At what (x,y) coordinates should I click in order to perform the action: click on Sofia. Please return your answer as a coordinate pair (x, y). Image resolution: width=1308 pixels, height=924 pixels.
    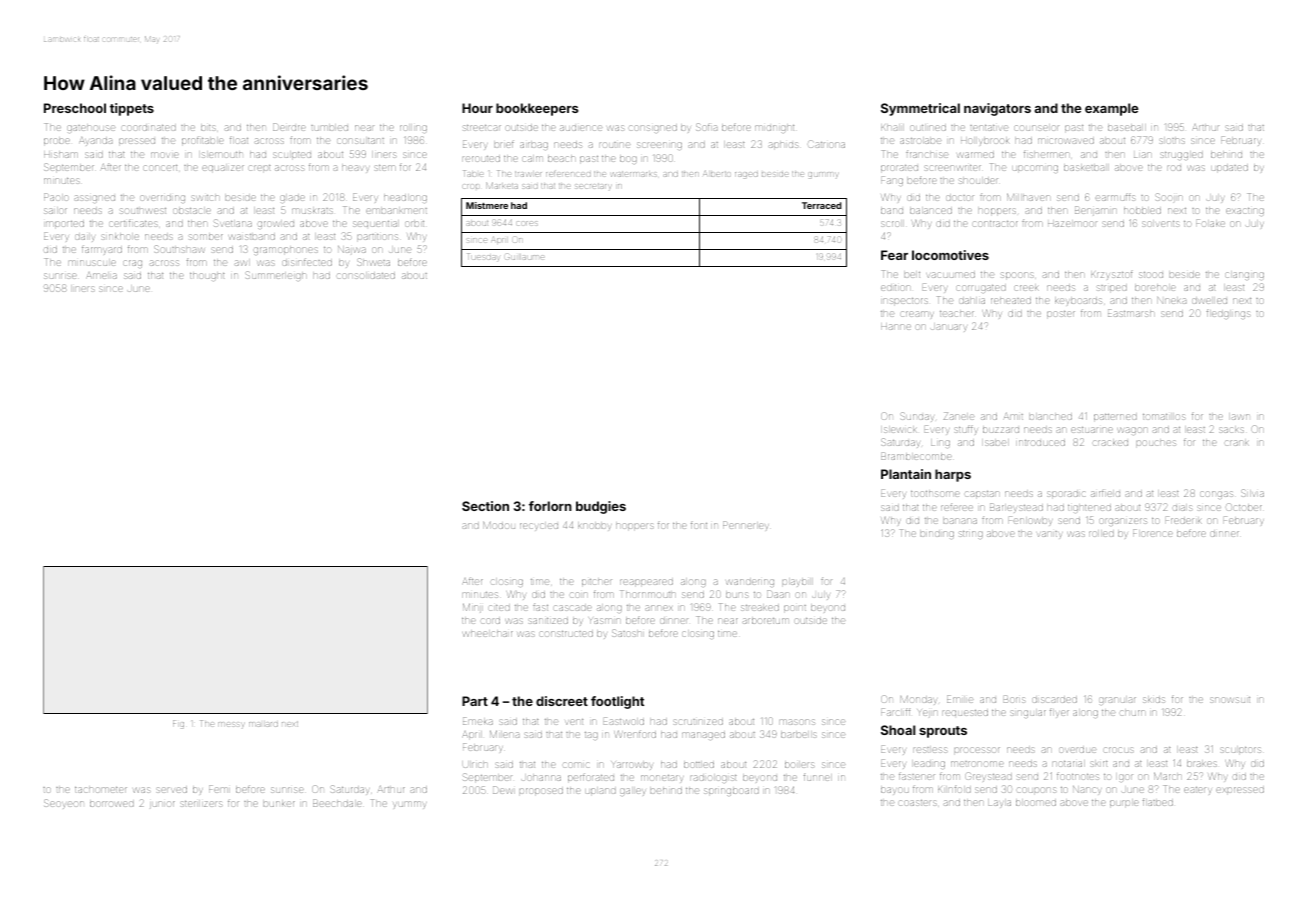
    Looking at the image, I should click on (706, 127).
